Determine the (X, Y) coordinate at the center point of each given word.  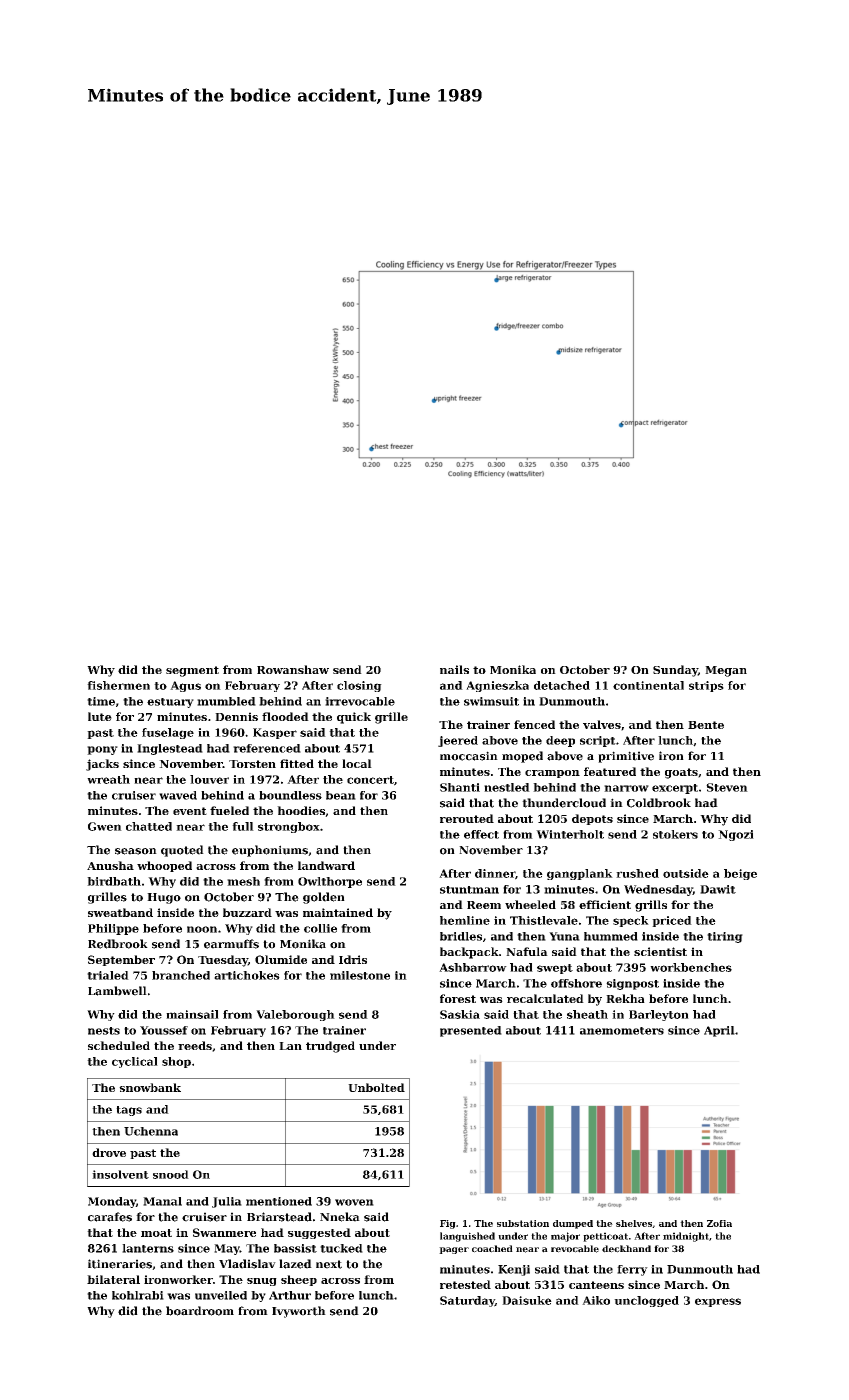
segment (192, 671)
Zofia (719, 1223)
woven (354, 1202)
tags (129, 1111)
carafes (110, 1217)
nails (454, 669)
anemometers (622, 1031)
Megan (726, 671)
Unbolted (376, 1087)
